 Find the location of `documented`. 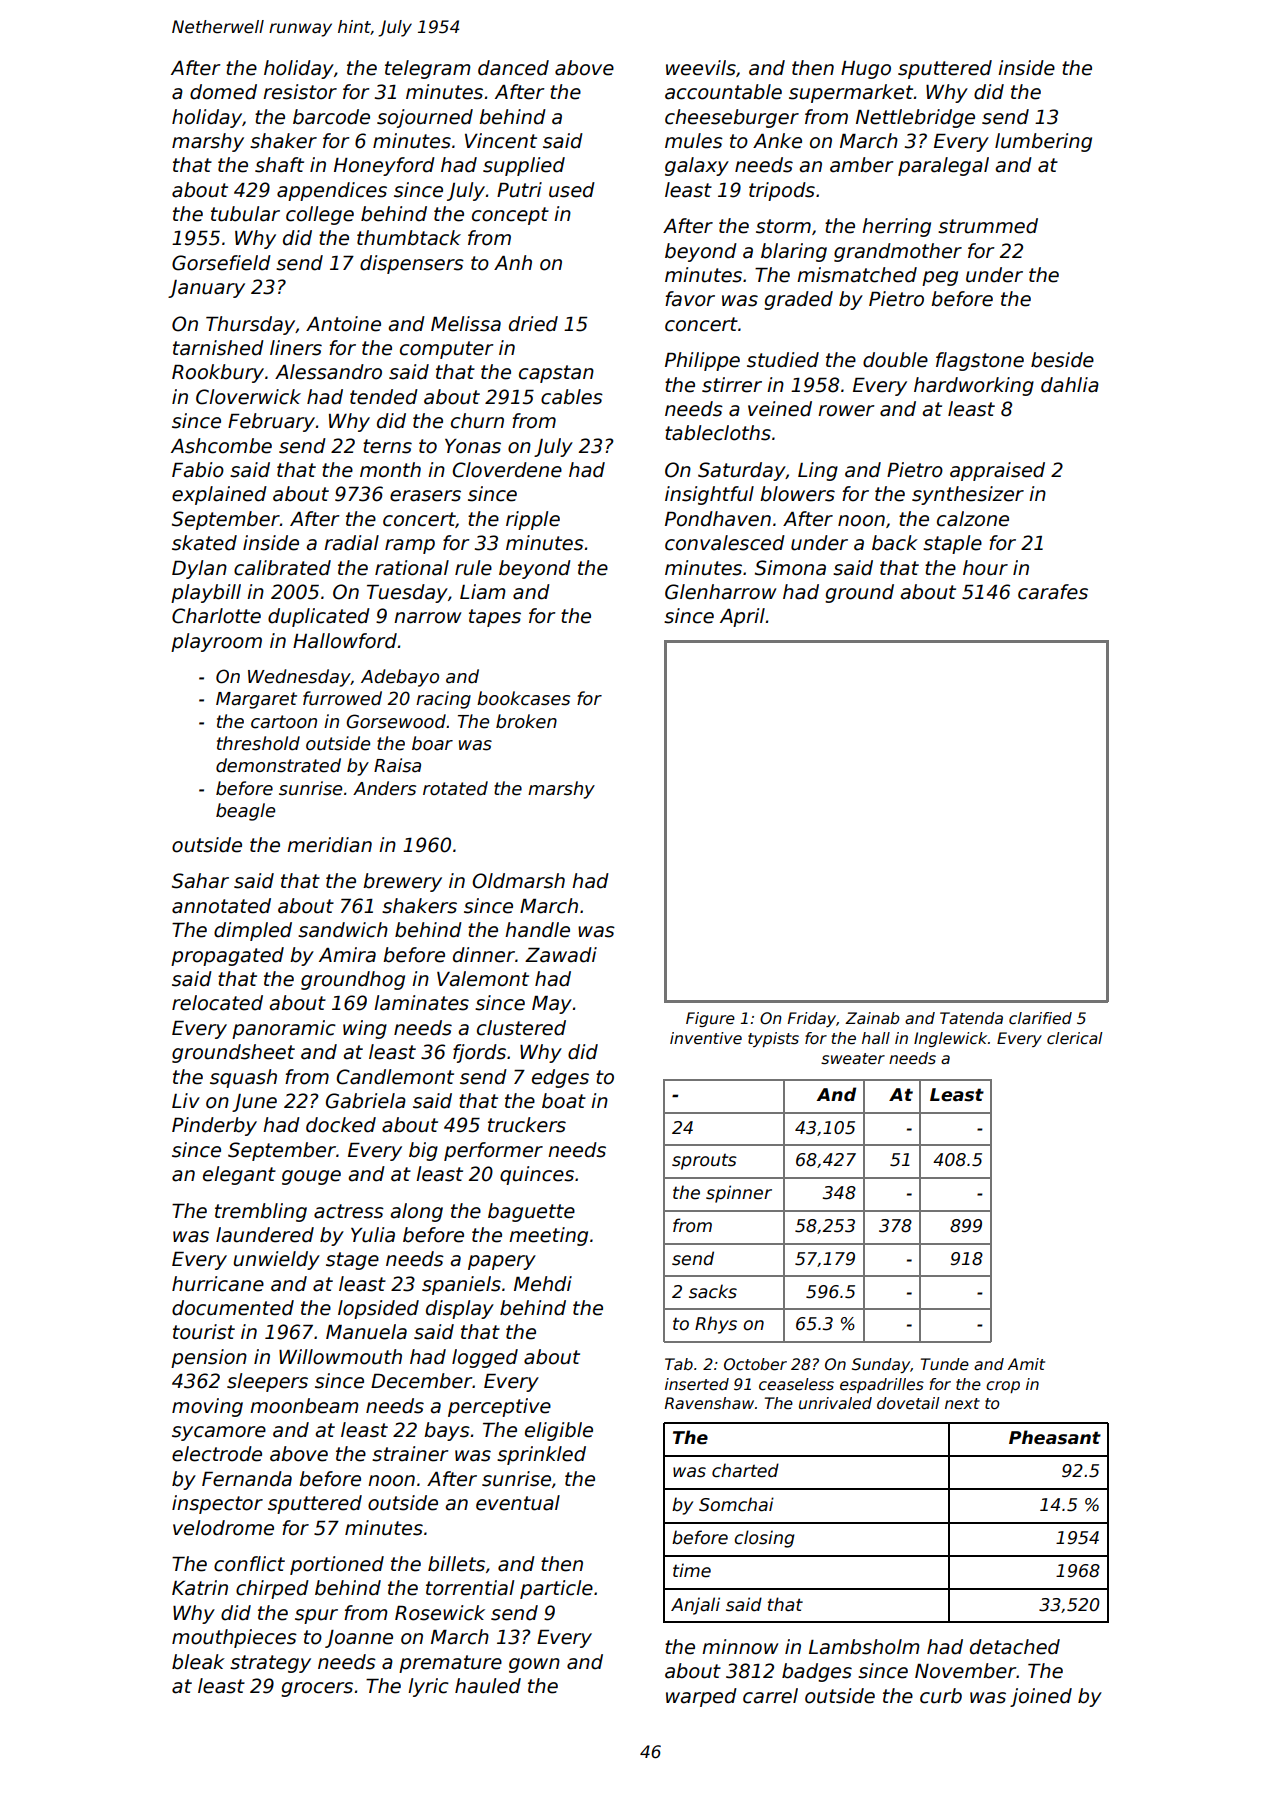

documented is located at coordinates (233, 1308).
